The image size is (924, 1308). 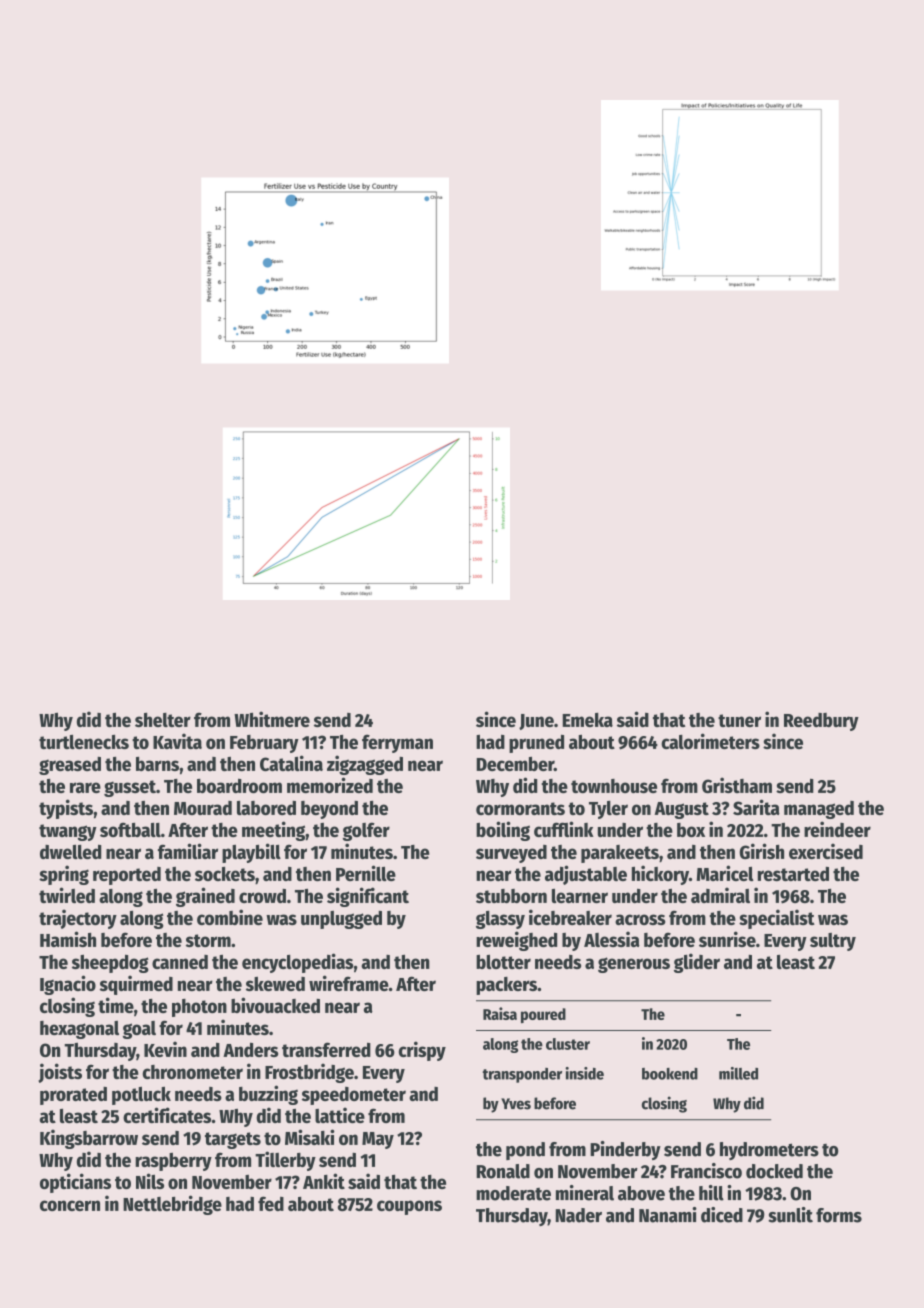 I want to click on chronometer, so click(x=193, y=1072).
